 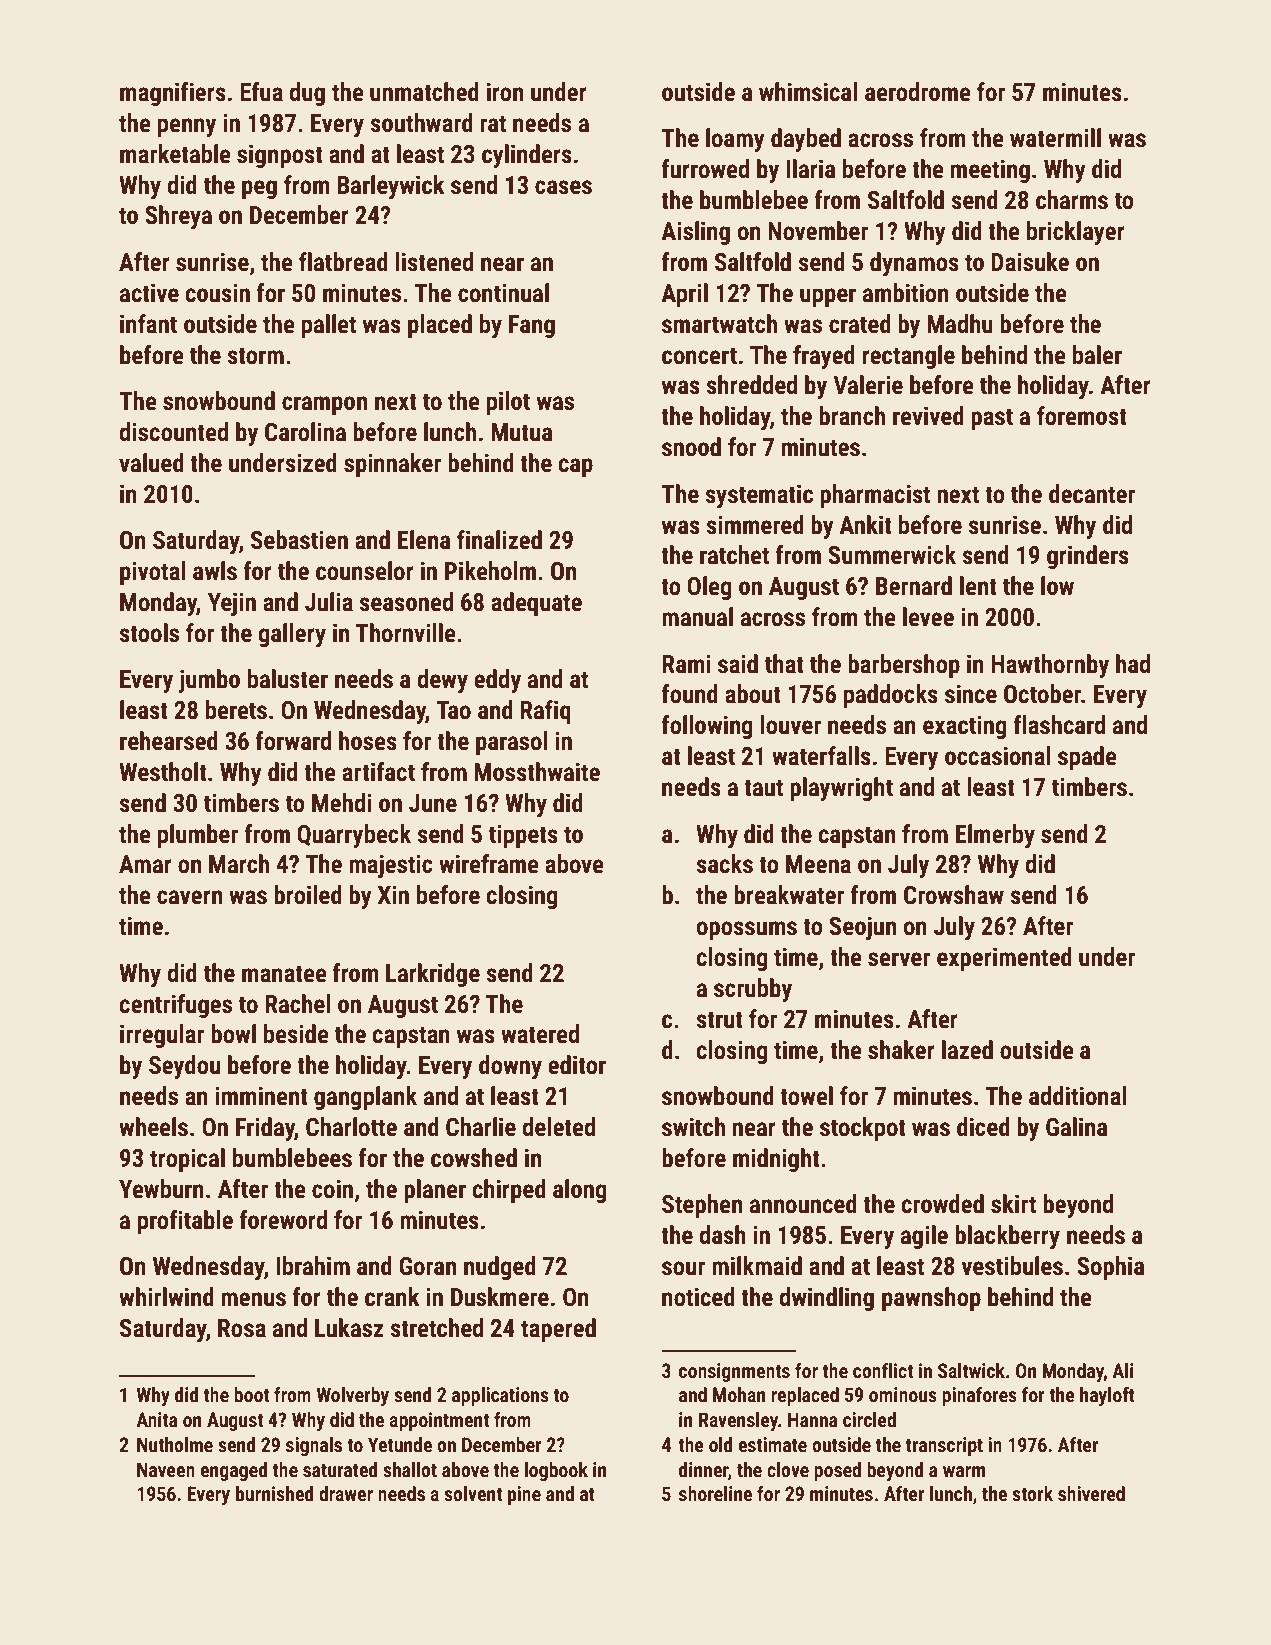 What do you see at coordinates (695, 233) in the image?
I see `Aisling` at bounding box center [695, 233].
